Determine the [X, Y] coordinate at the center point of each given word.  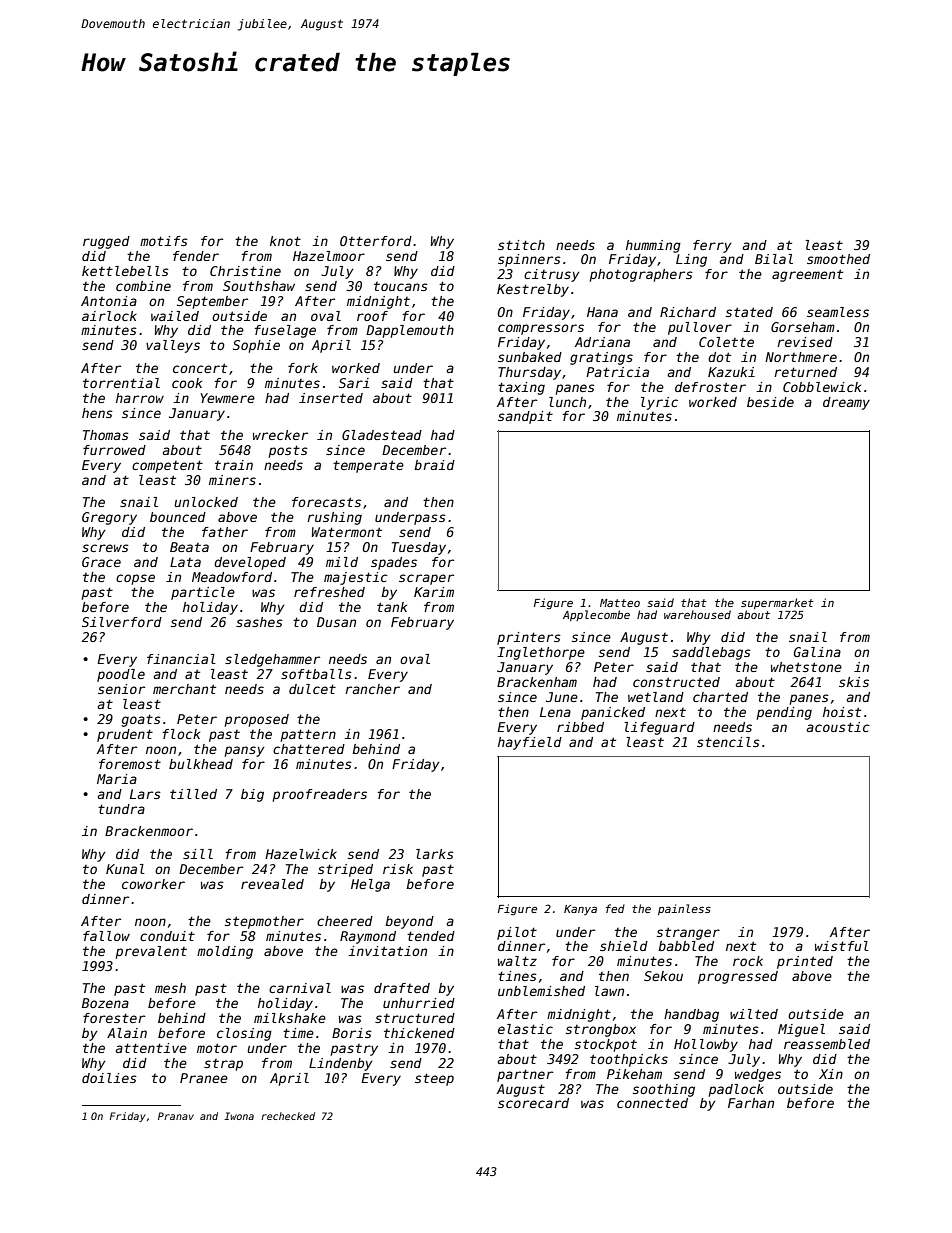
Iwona [239, 1116]
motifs [164, 241]
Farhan [751, 1103]
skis [854, 682]
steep [434, 1079]
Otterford [376, 241]
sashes [259, 622]
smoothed [838, 259]
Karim [434, 592]
